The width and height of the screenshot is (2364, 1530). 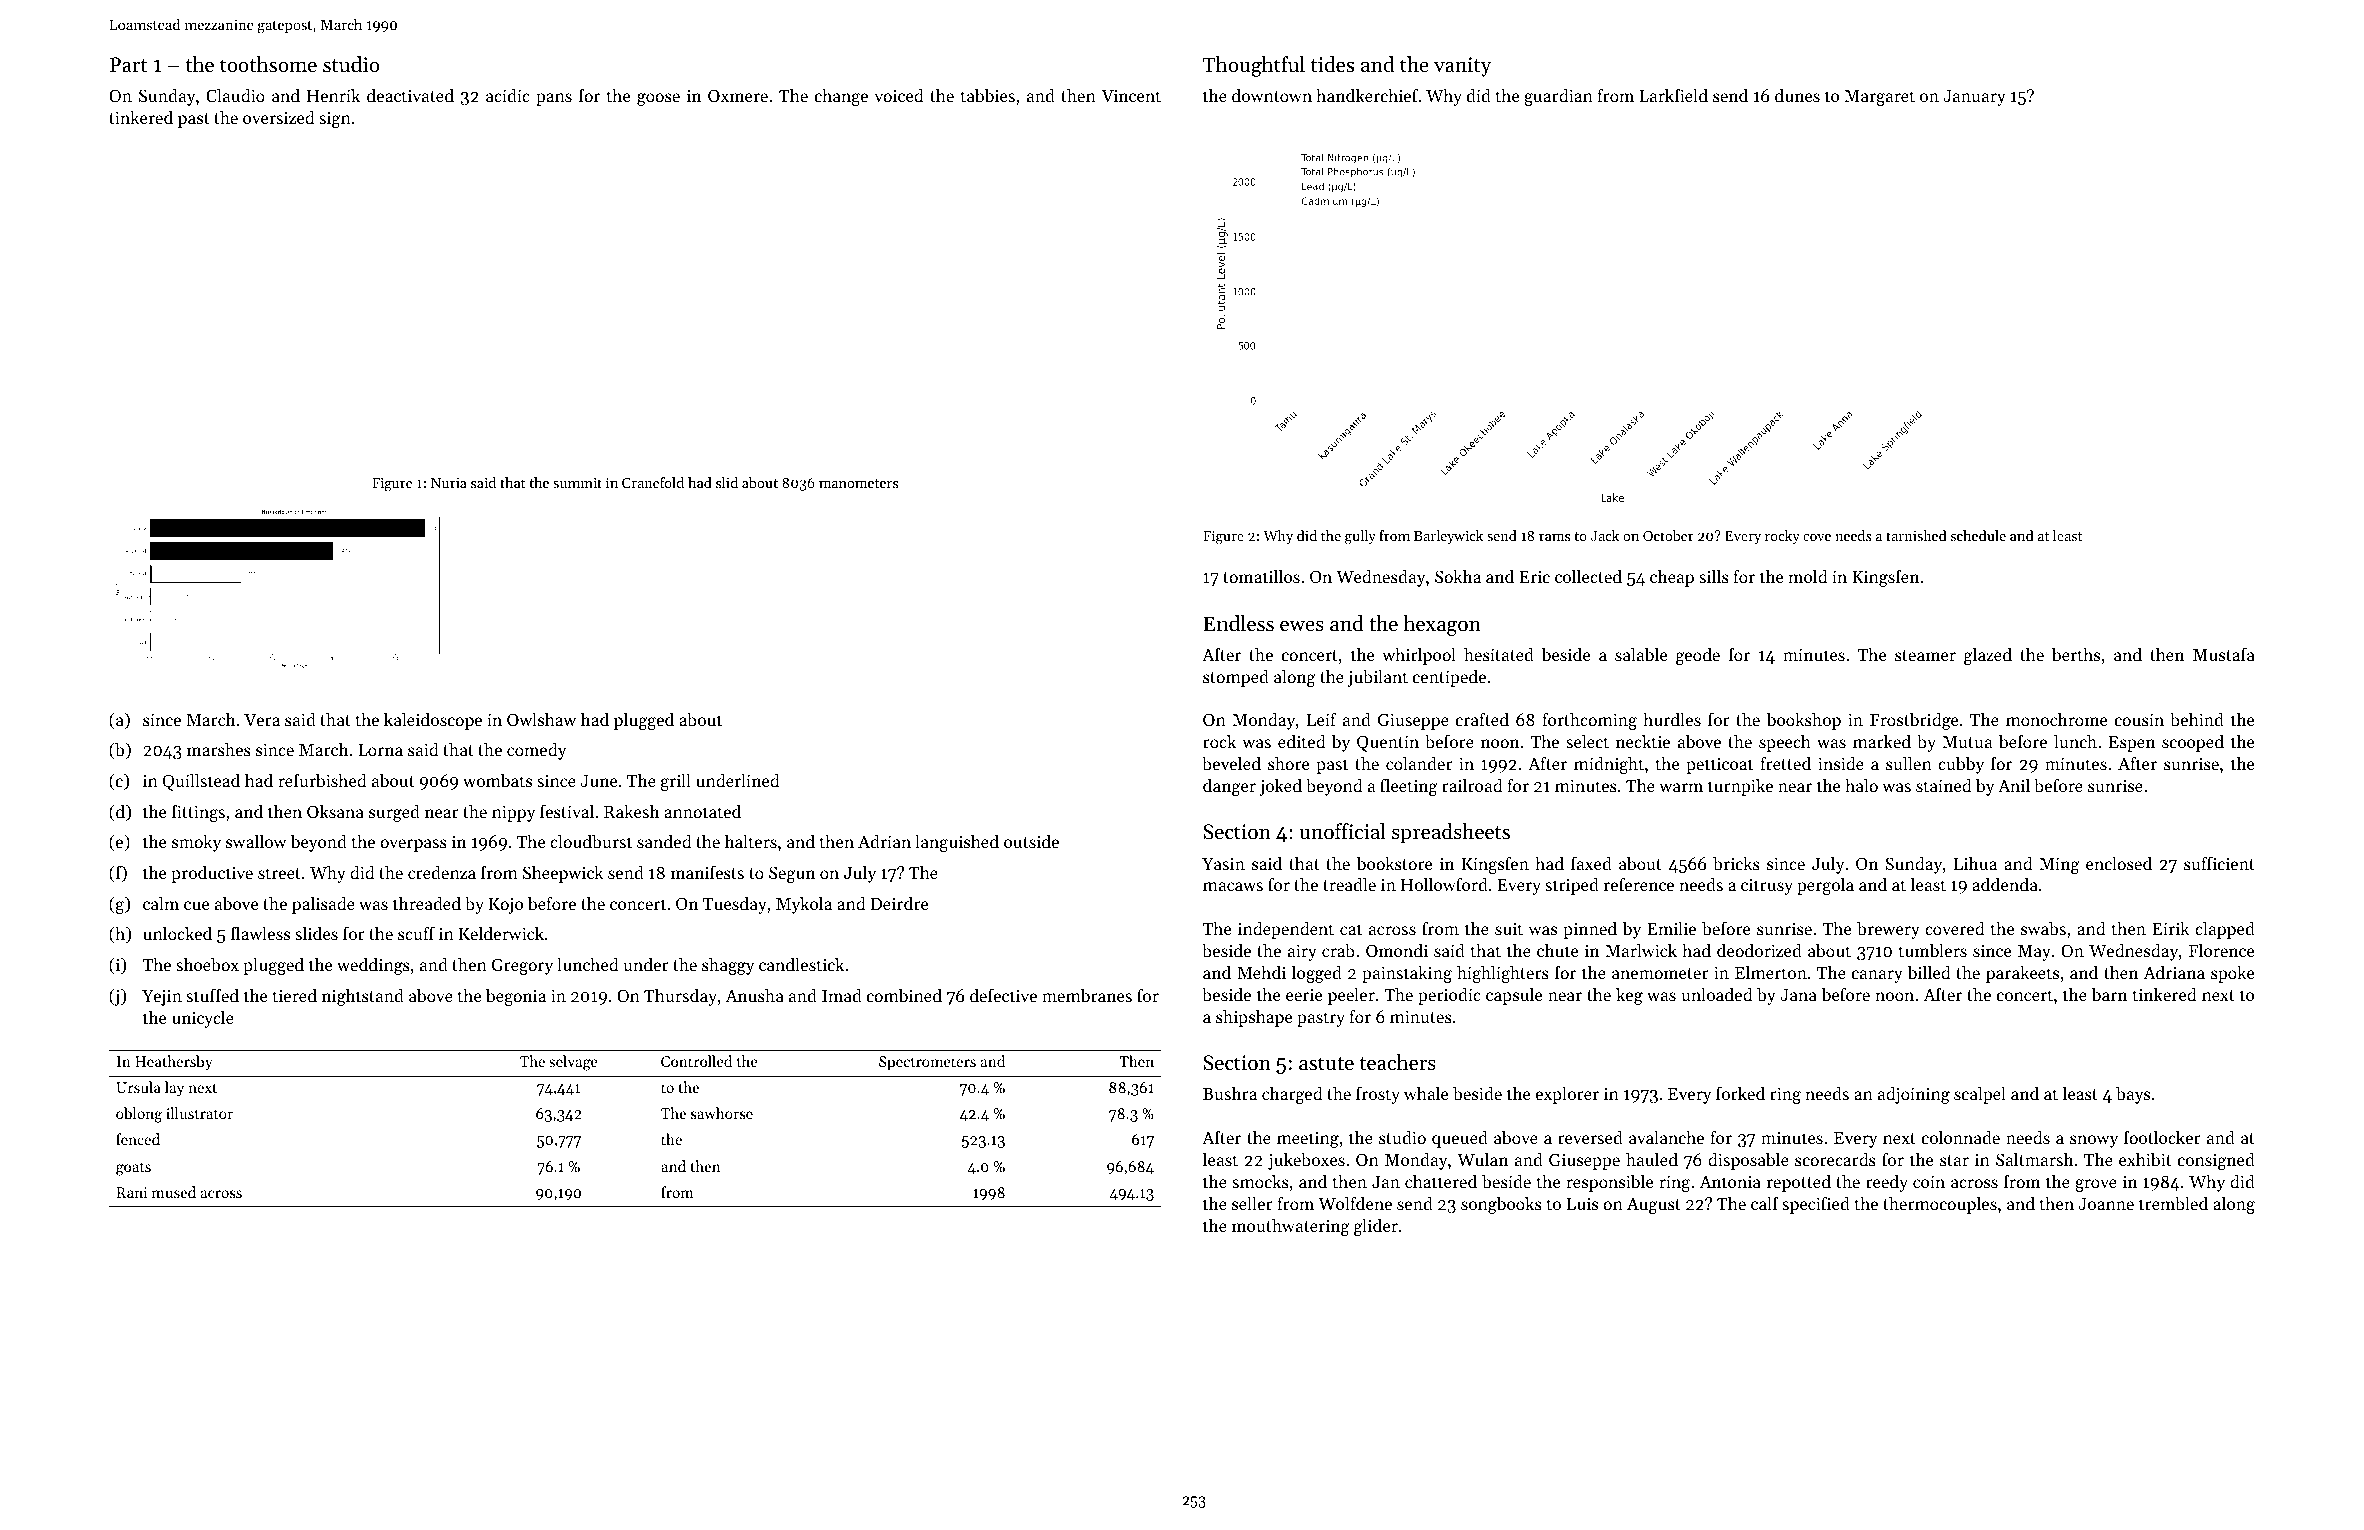 What do you see at coordinates (449, 483) in the screenshot?
I see `Nuria` at bounding box center [449, 483].
